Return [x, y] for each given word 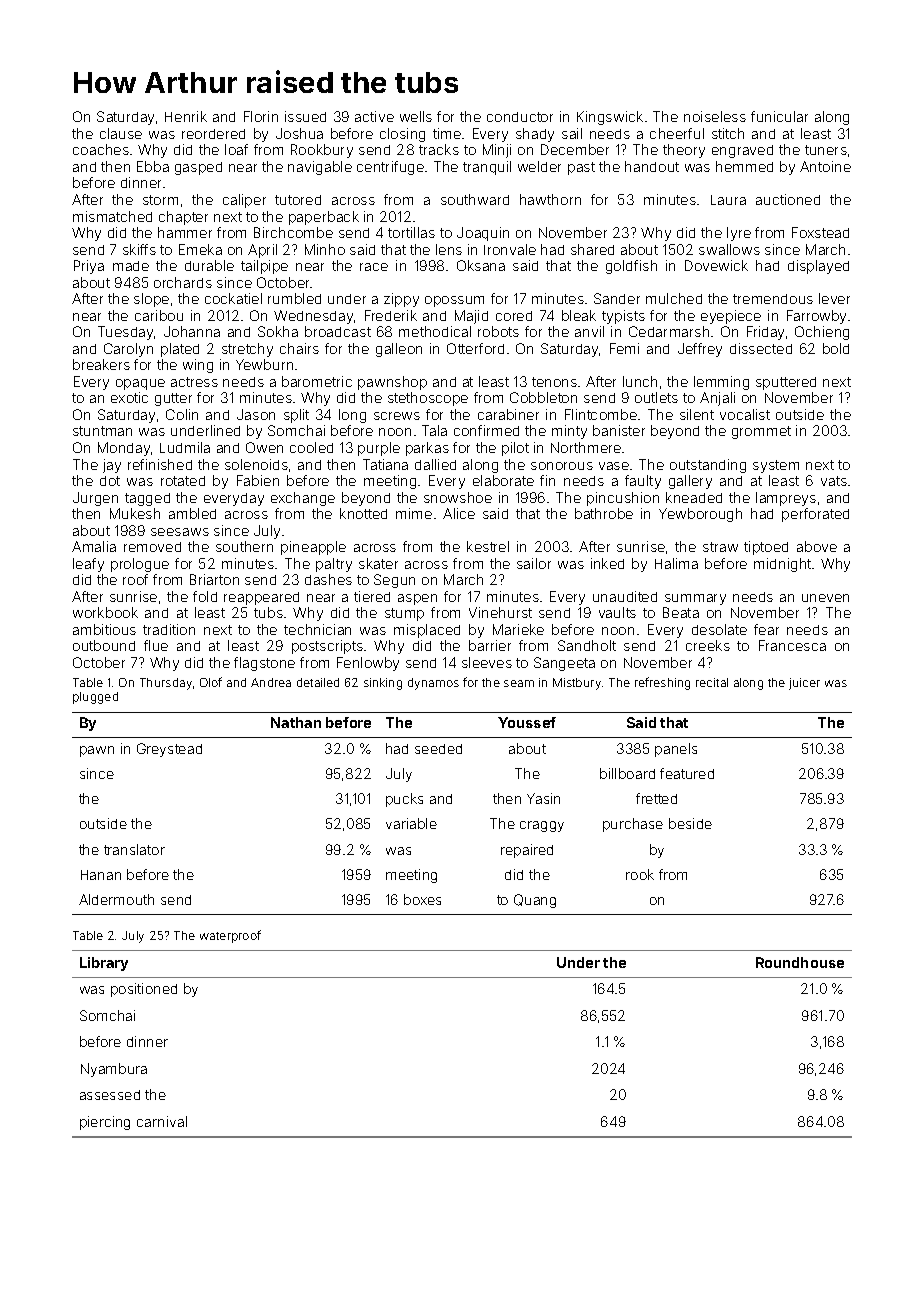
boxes [422, 899]
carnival [162, 1121]
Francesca [792, 645]
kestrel [488, 546]
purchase [633, 825]
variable [411, 823]
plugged [95, 698]
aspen [417, 599]
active [374, 116]
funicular [779, 116]
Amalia [94, 546]
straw [720, 547]
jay [112, 466]
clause [121, 133]
